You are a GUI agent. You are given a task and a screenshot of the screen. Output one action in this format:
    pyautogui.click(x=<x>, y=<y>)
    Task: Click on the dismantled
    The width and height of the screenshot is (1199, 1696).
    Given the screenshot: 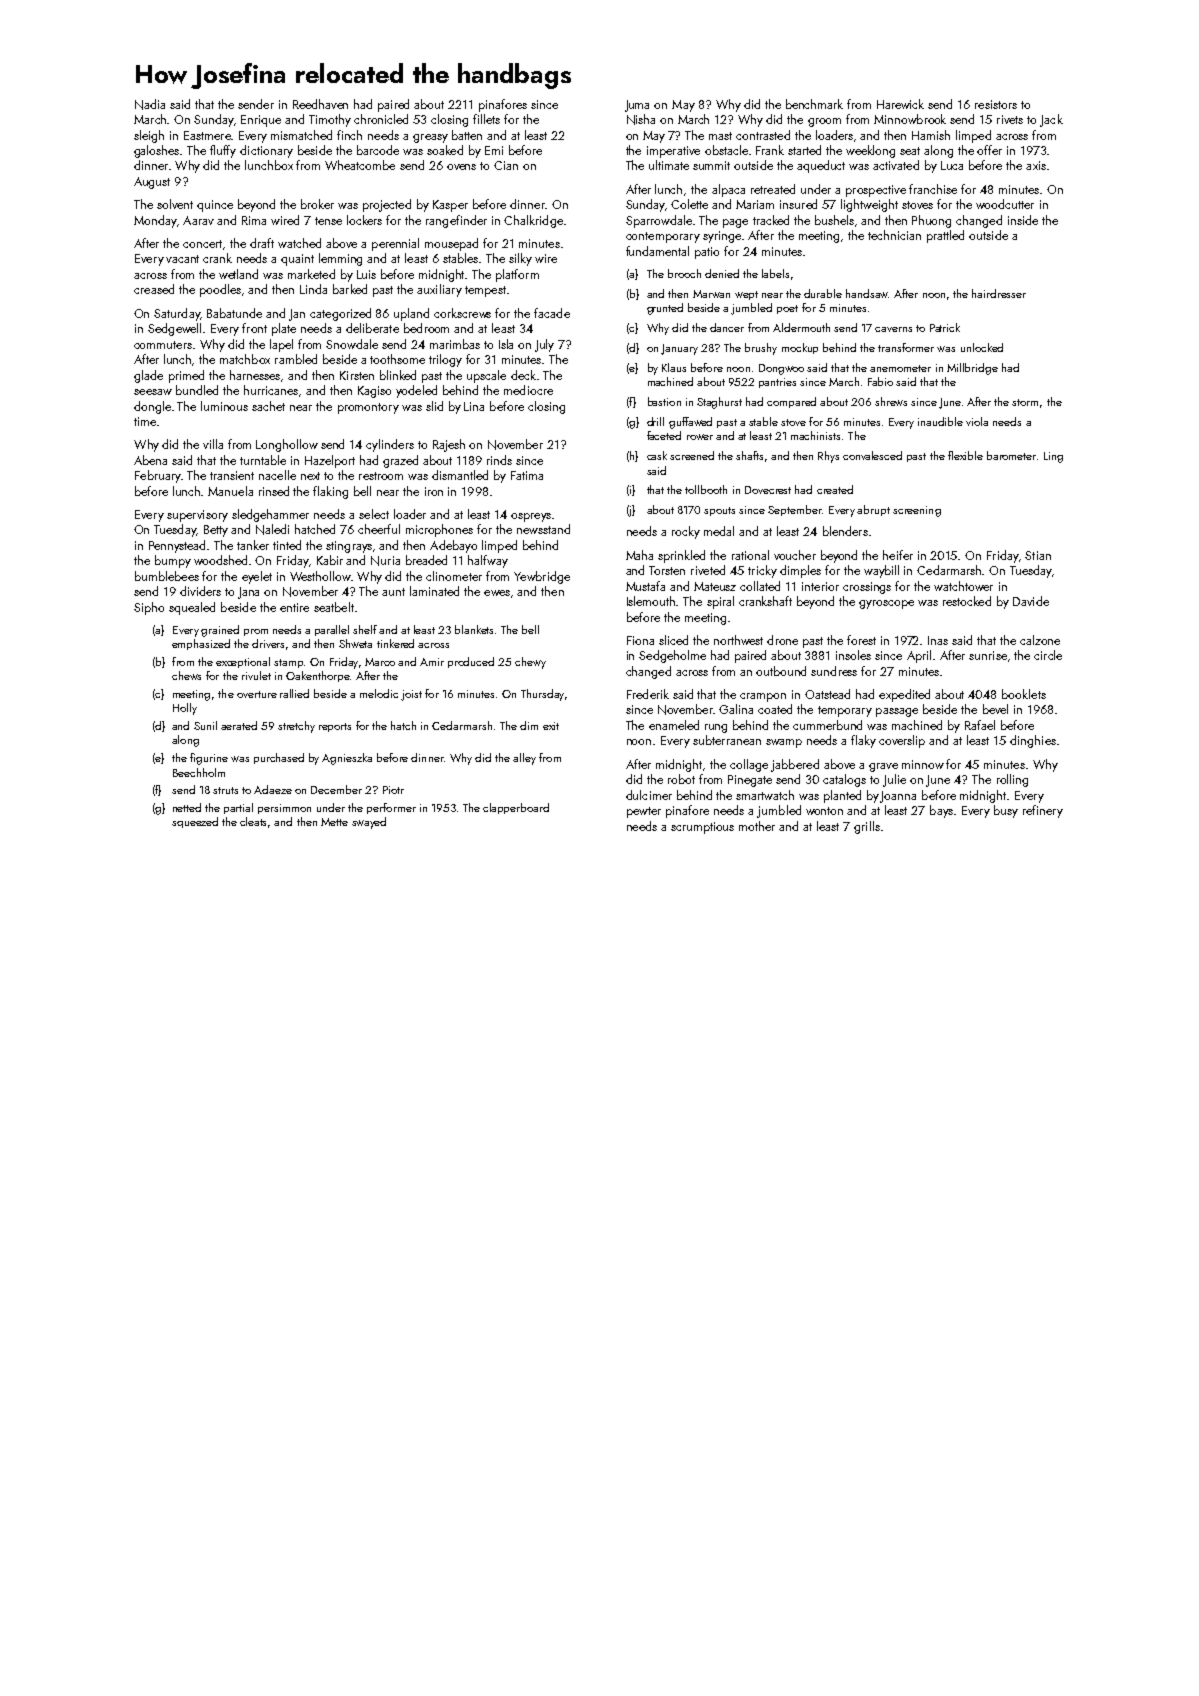 What is the action you would take?
    pyautogui.click(x=460, y=475)
